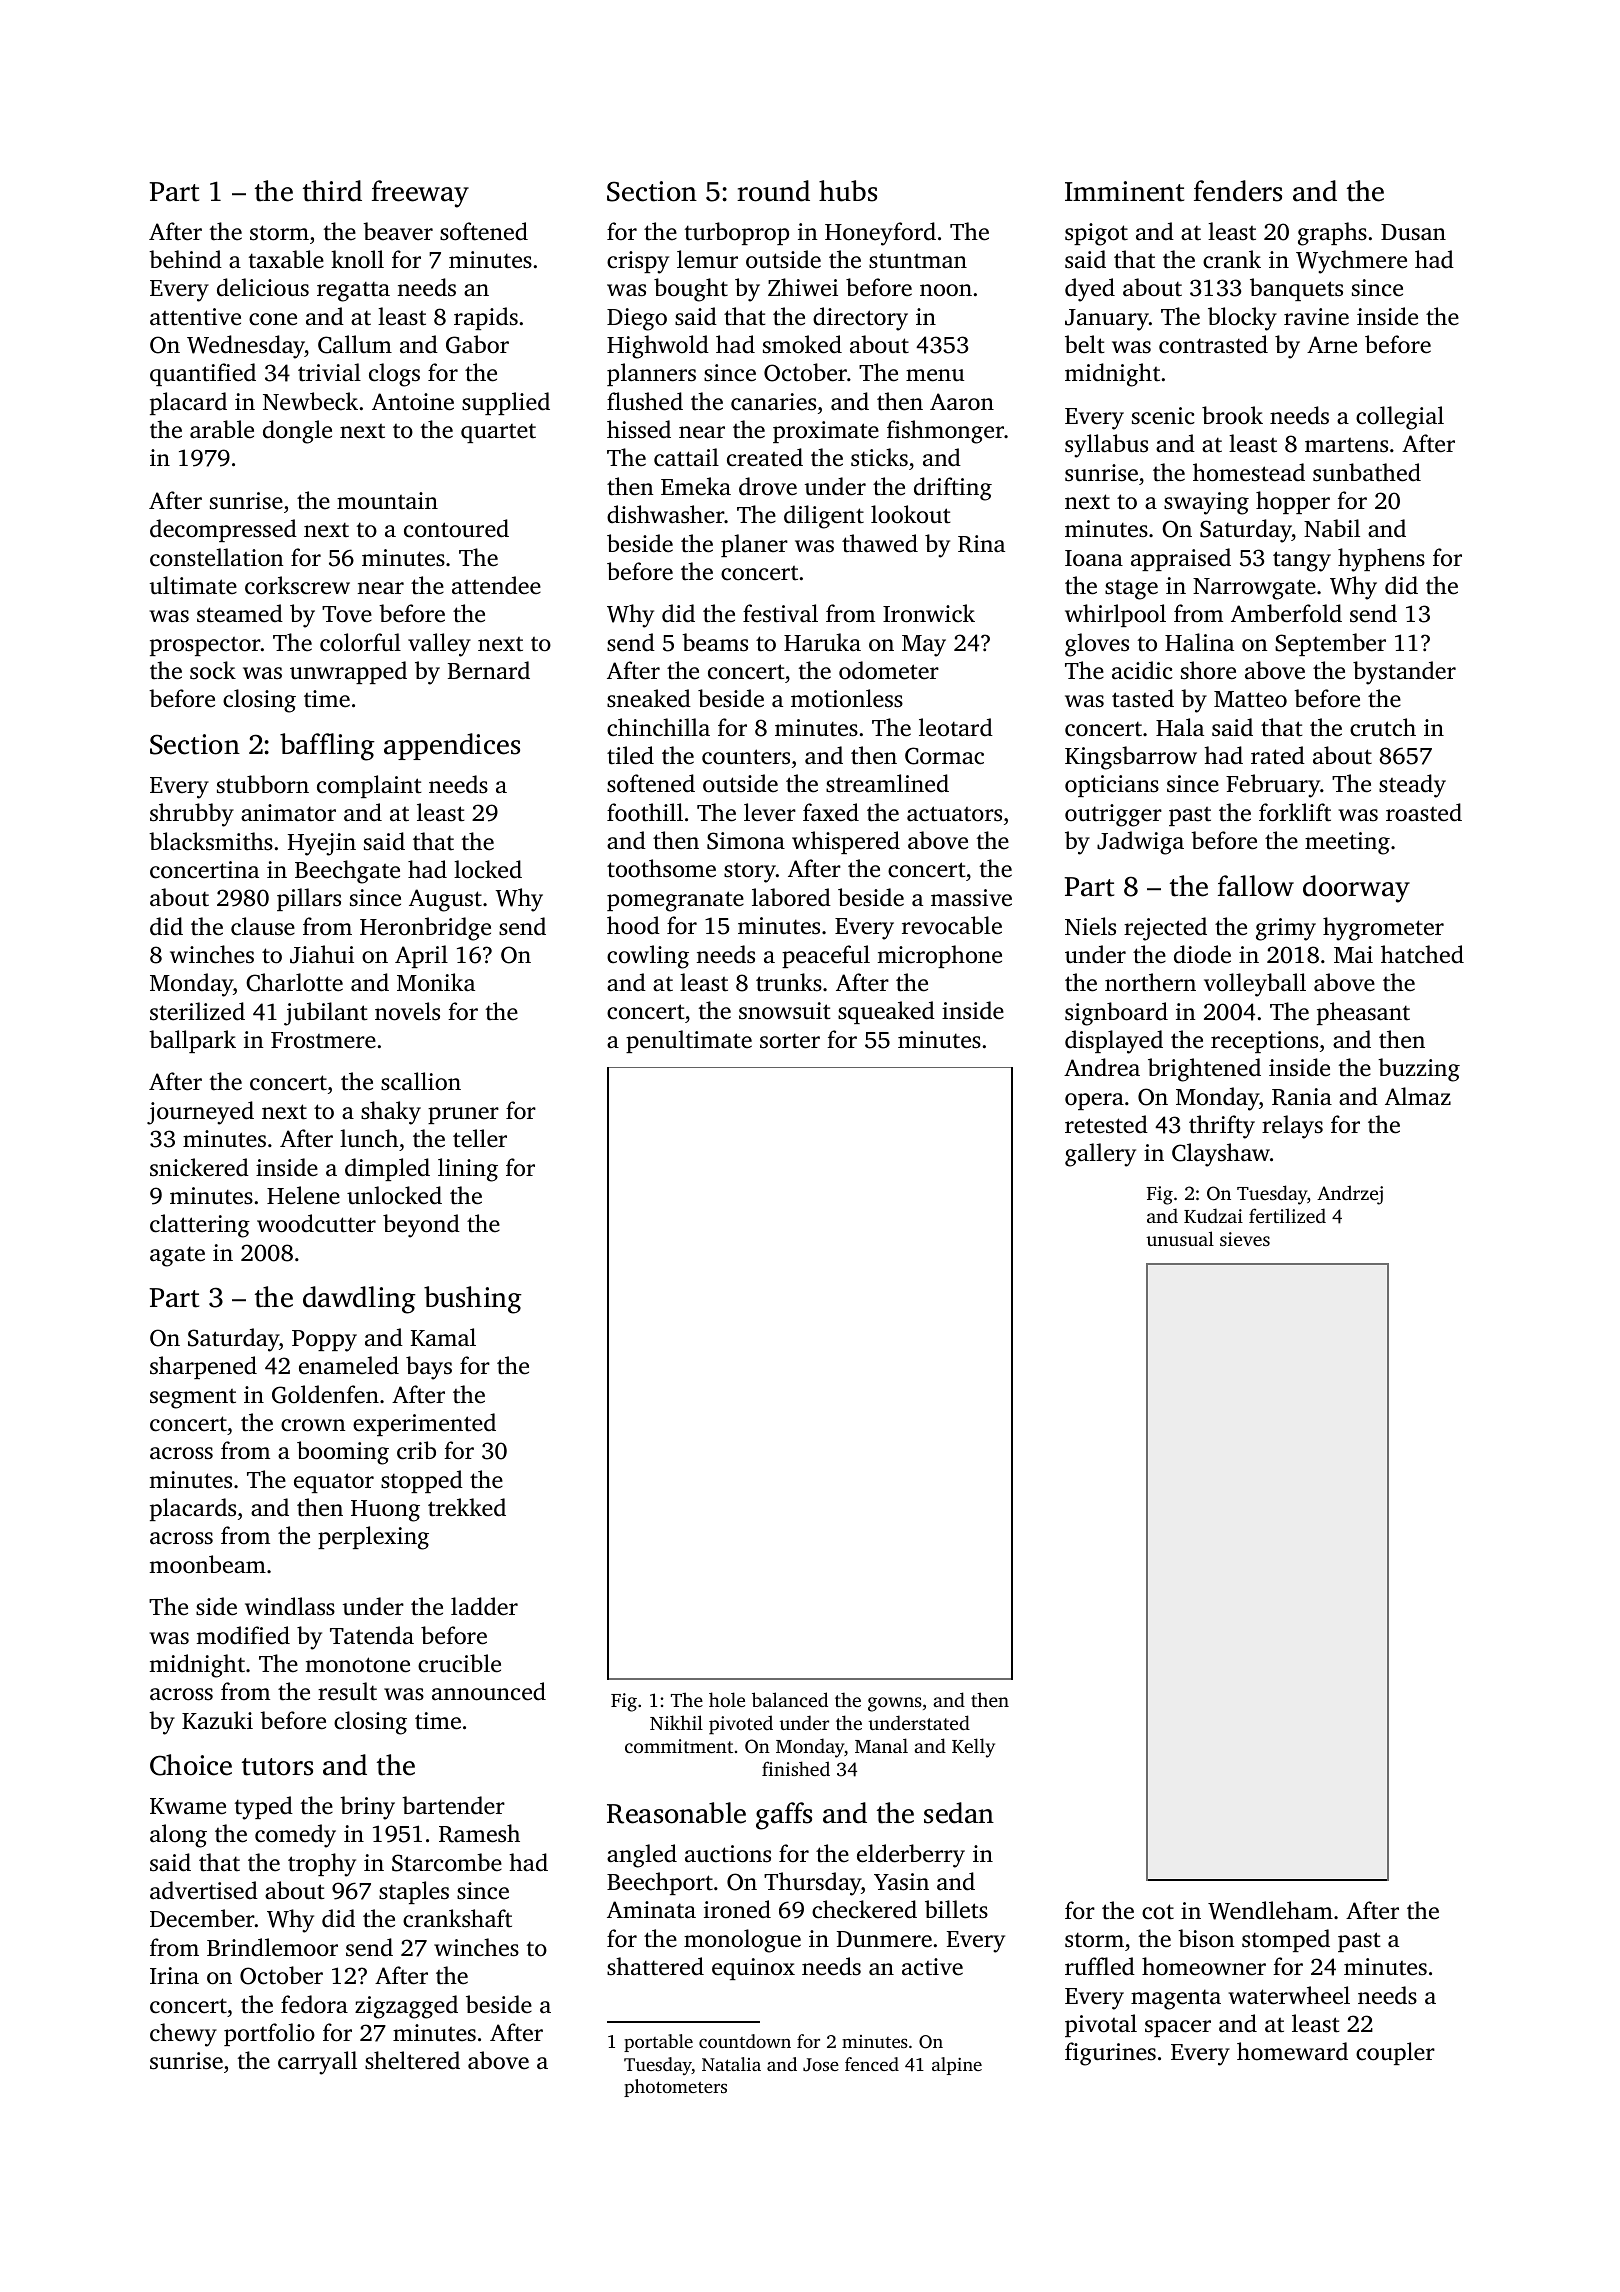 Image resolution: width=1620 pixels, height=2292 pixels. What do you see at coordinates (773, 191) in the image?
I see `round` at bounding box center [773, 191].
